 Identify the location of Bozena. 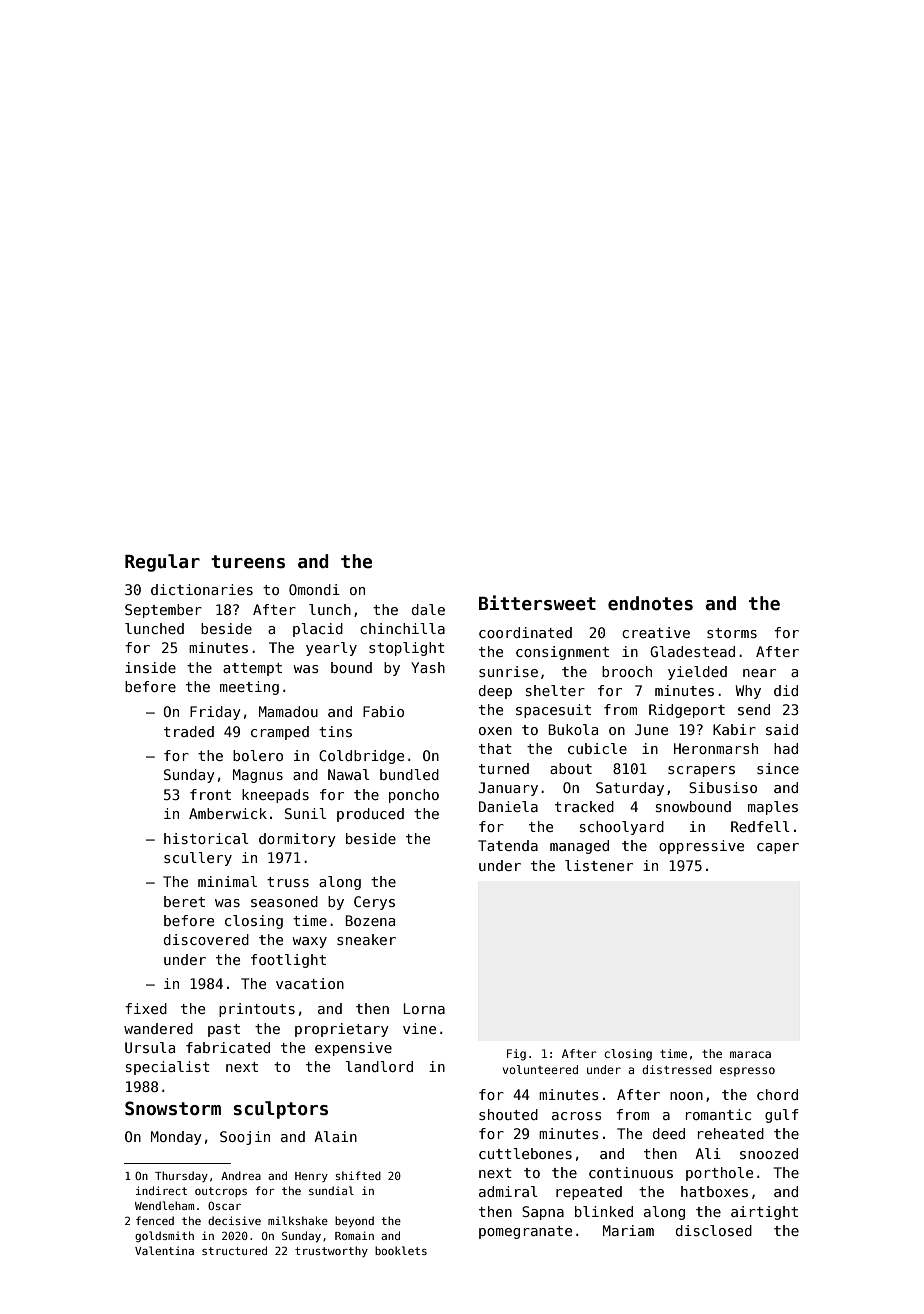
(370, 920).
